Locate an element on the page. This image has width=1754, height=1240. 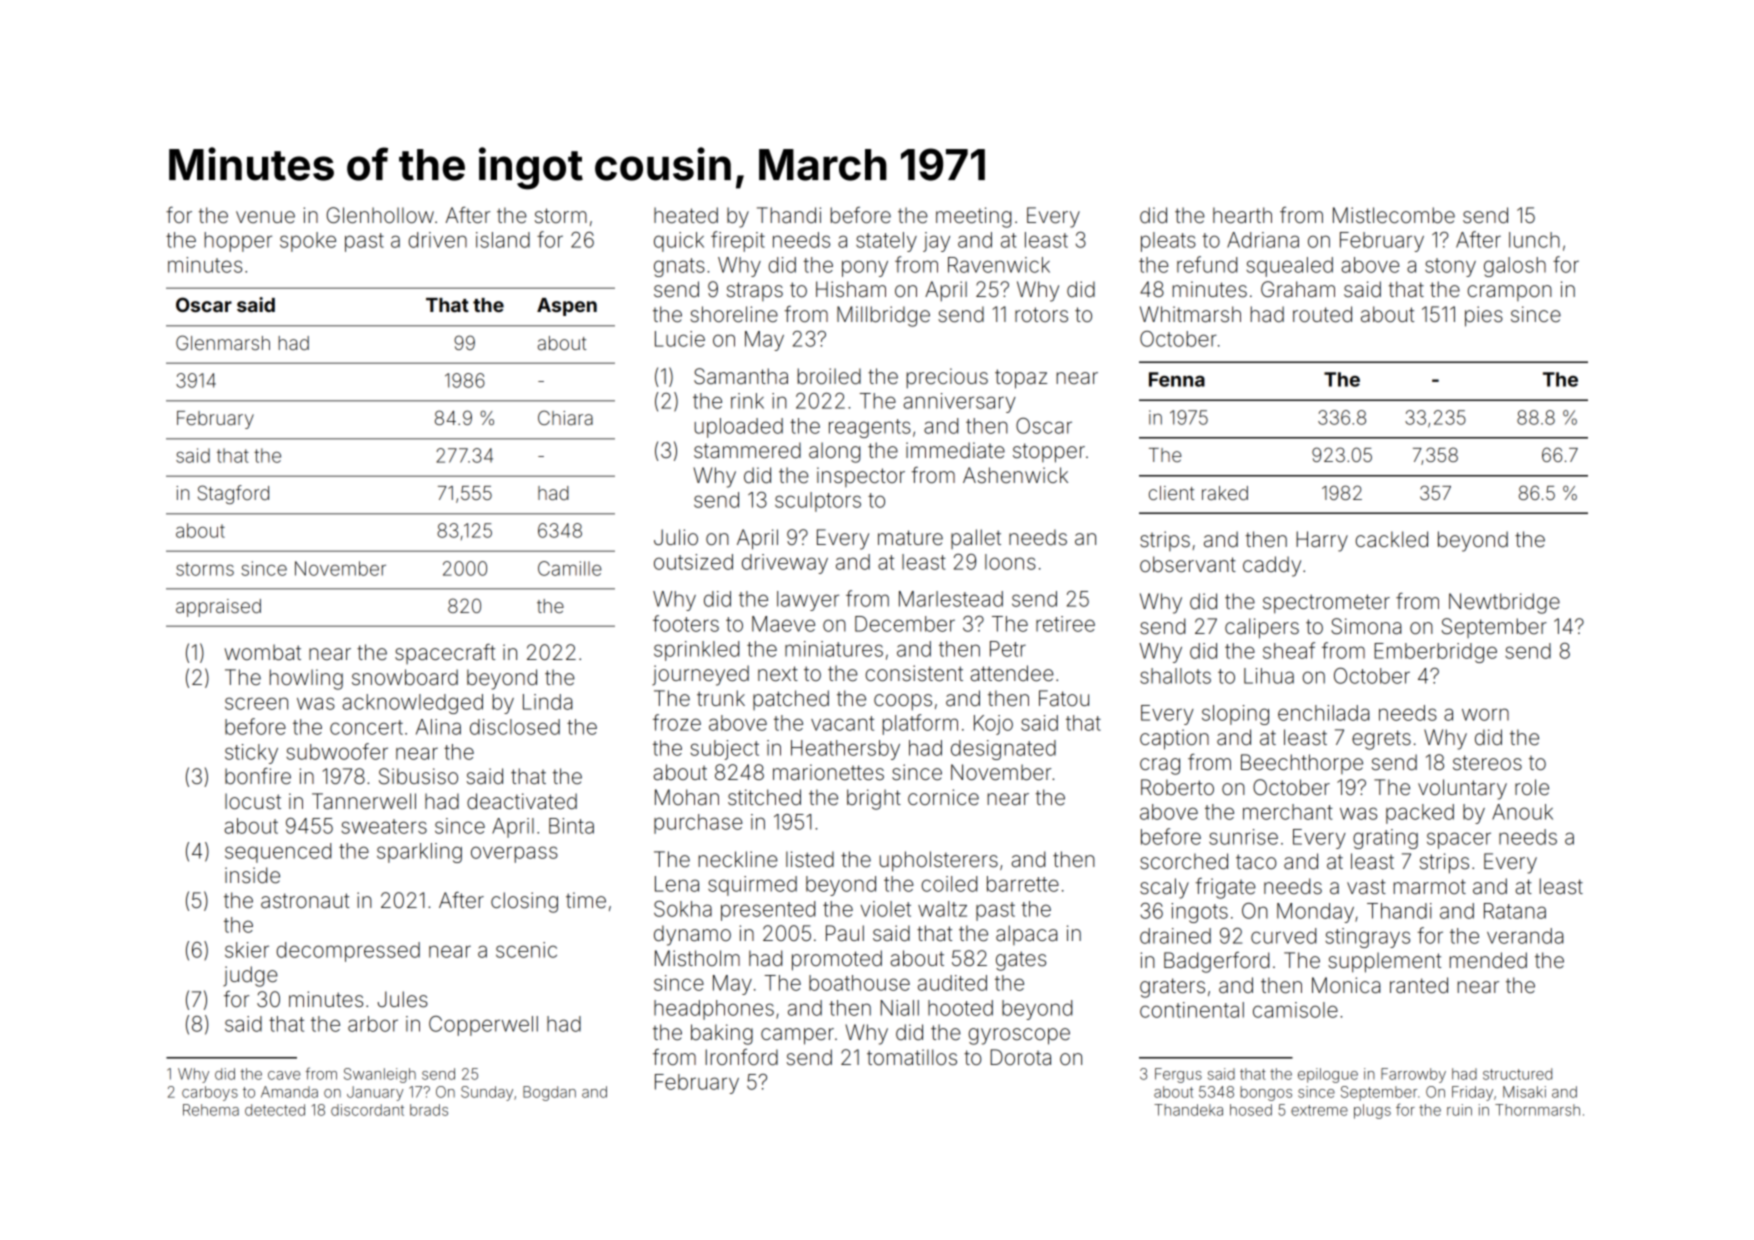
cackled is located at coordinates (1392, 539).
